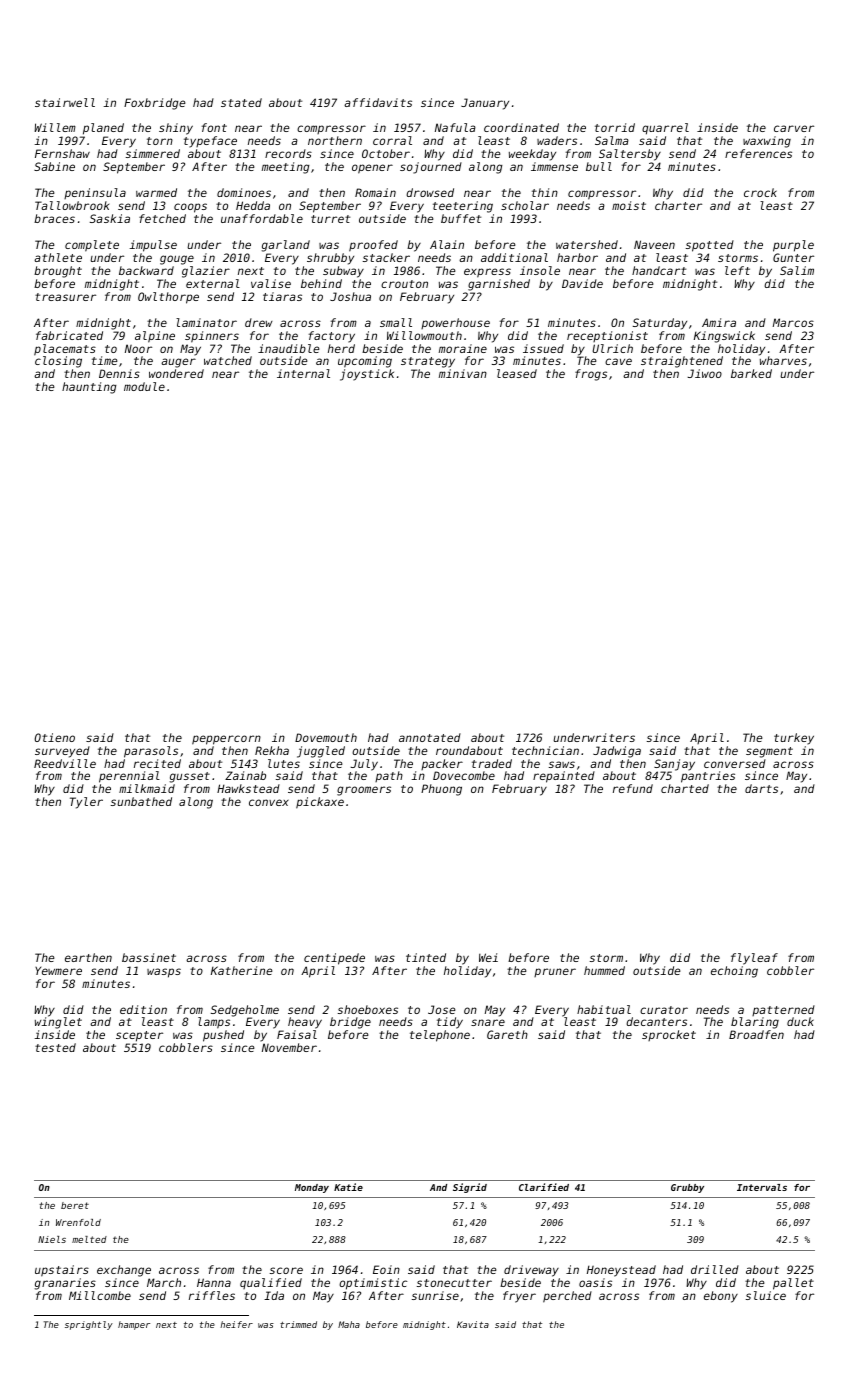 The image size is (849, 1400). Describe the element at coordinates (615, 127) in the screenshot. I see `torrid` at that location.
